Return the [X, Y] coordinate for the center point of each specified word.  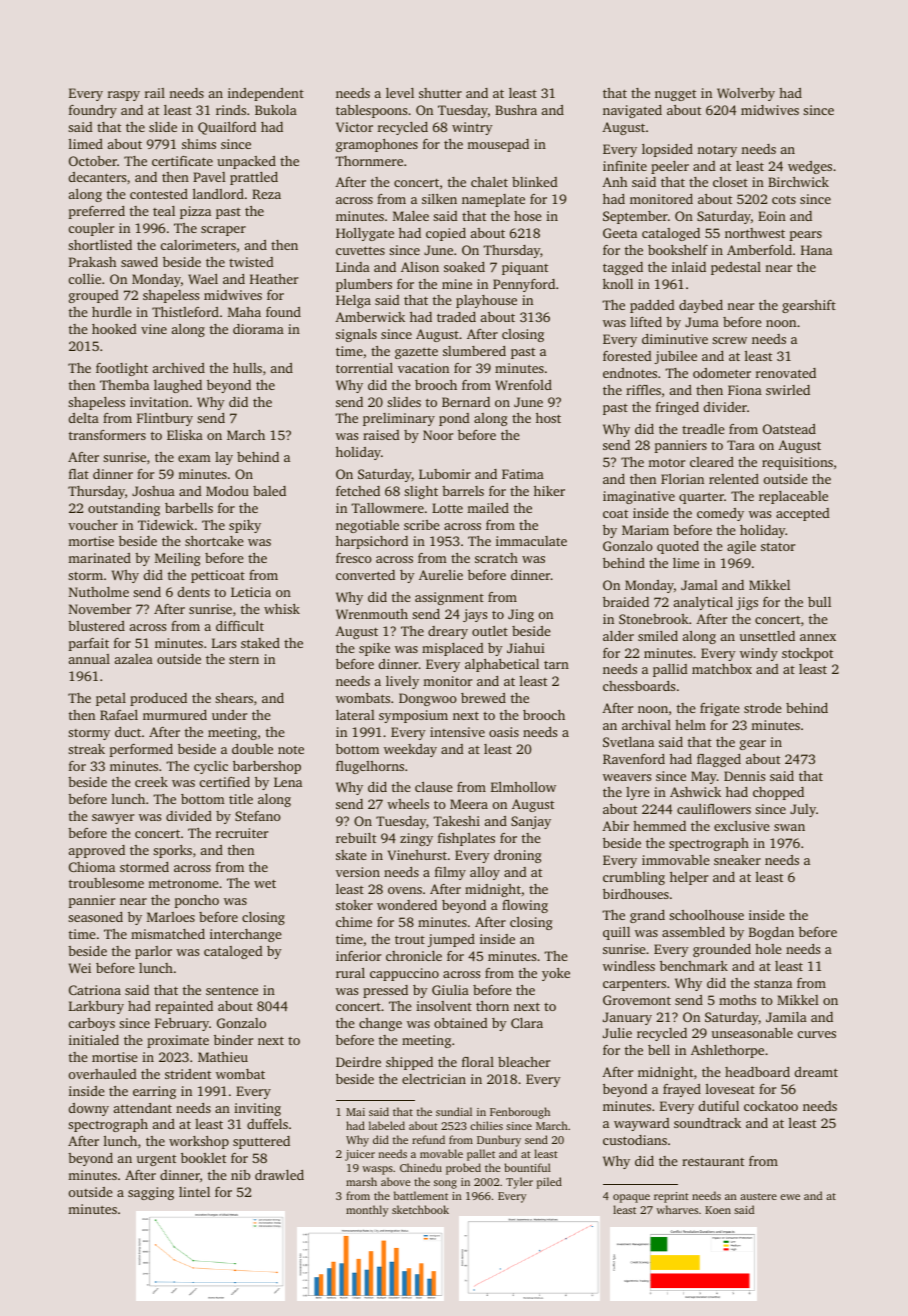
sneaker [737, 860]
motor [666, 463]
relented [734, 479]
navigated [632, 111]
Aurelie [441, 575]
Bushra [516, 110]
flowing [525, 906]
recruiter [242, 833]
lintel [194, 1192]
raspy [124, 96]
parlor [153, 952]
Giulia [450, 990]
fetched [358, 491]
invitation [159, 402]
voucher [93, 525]
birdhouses [636, 894]
